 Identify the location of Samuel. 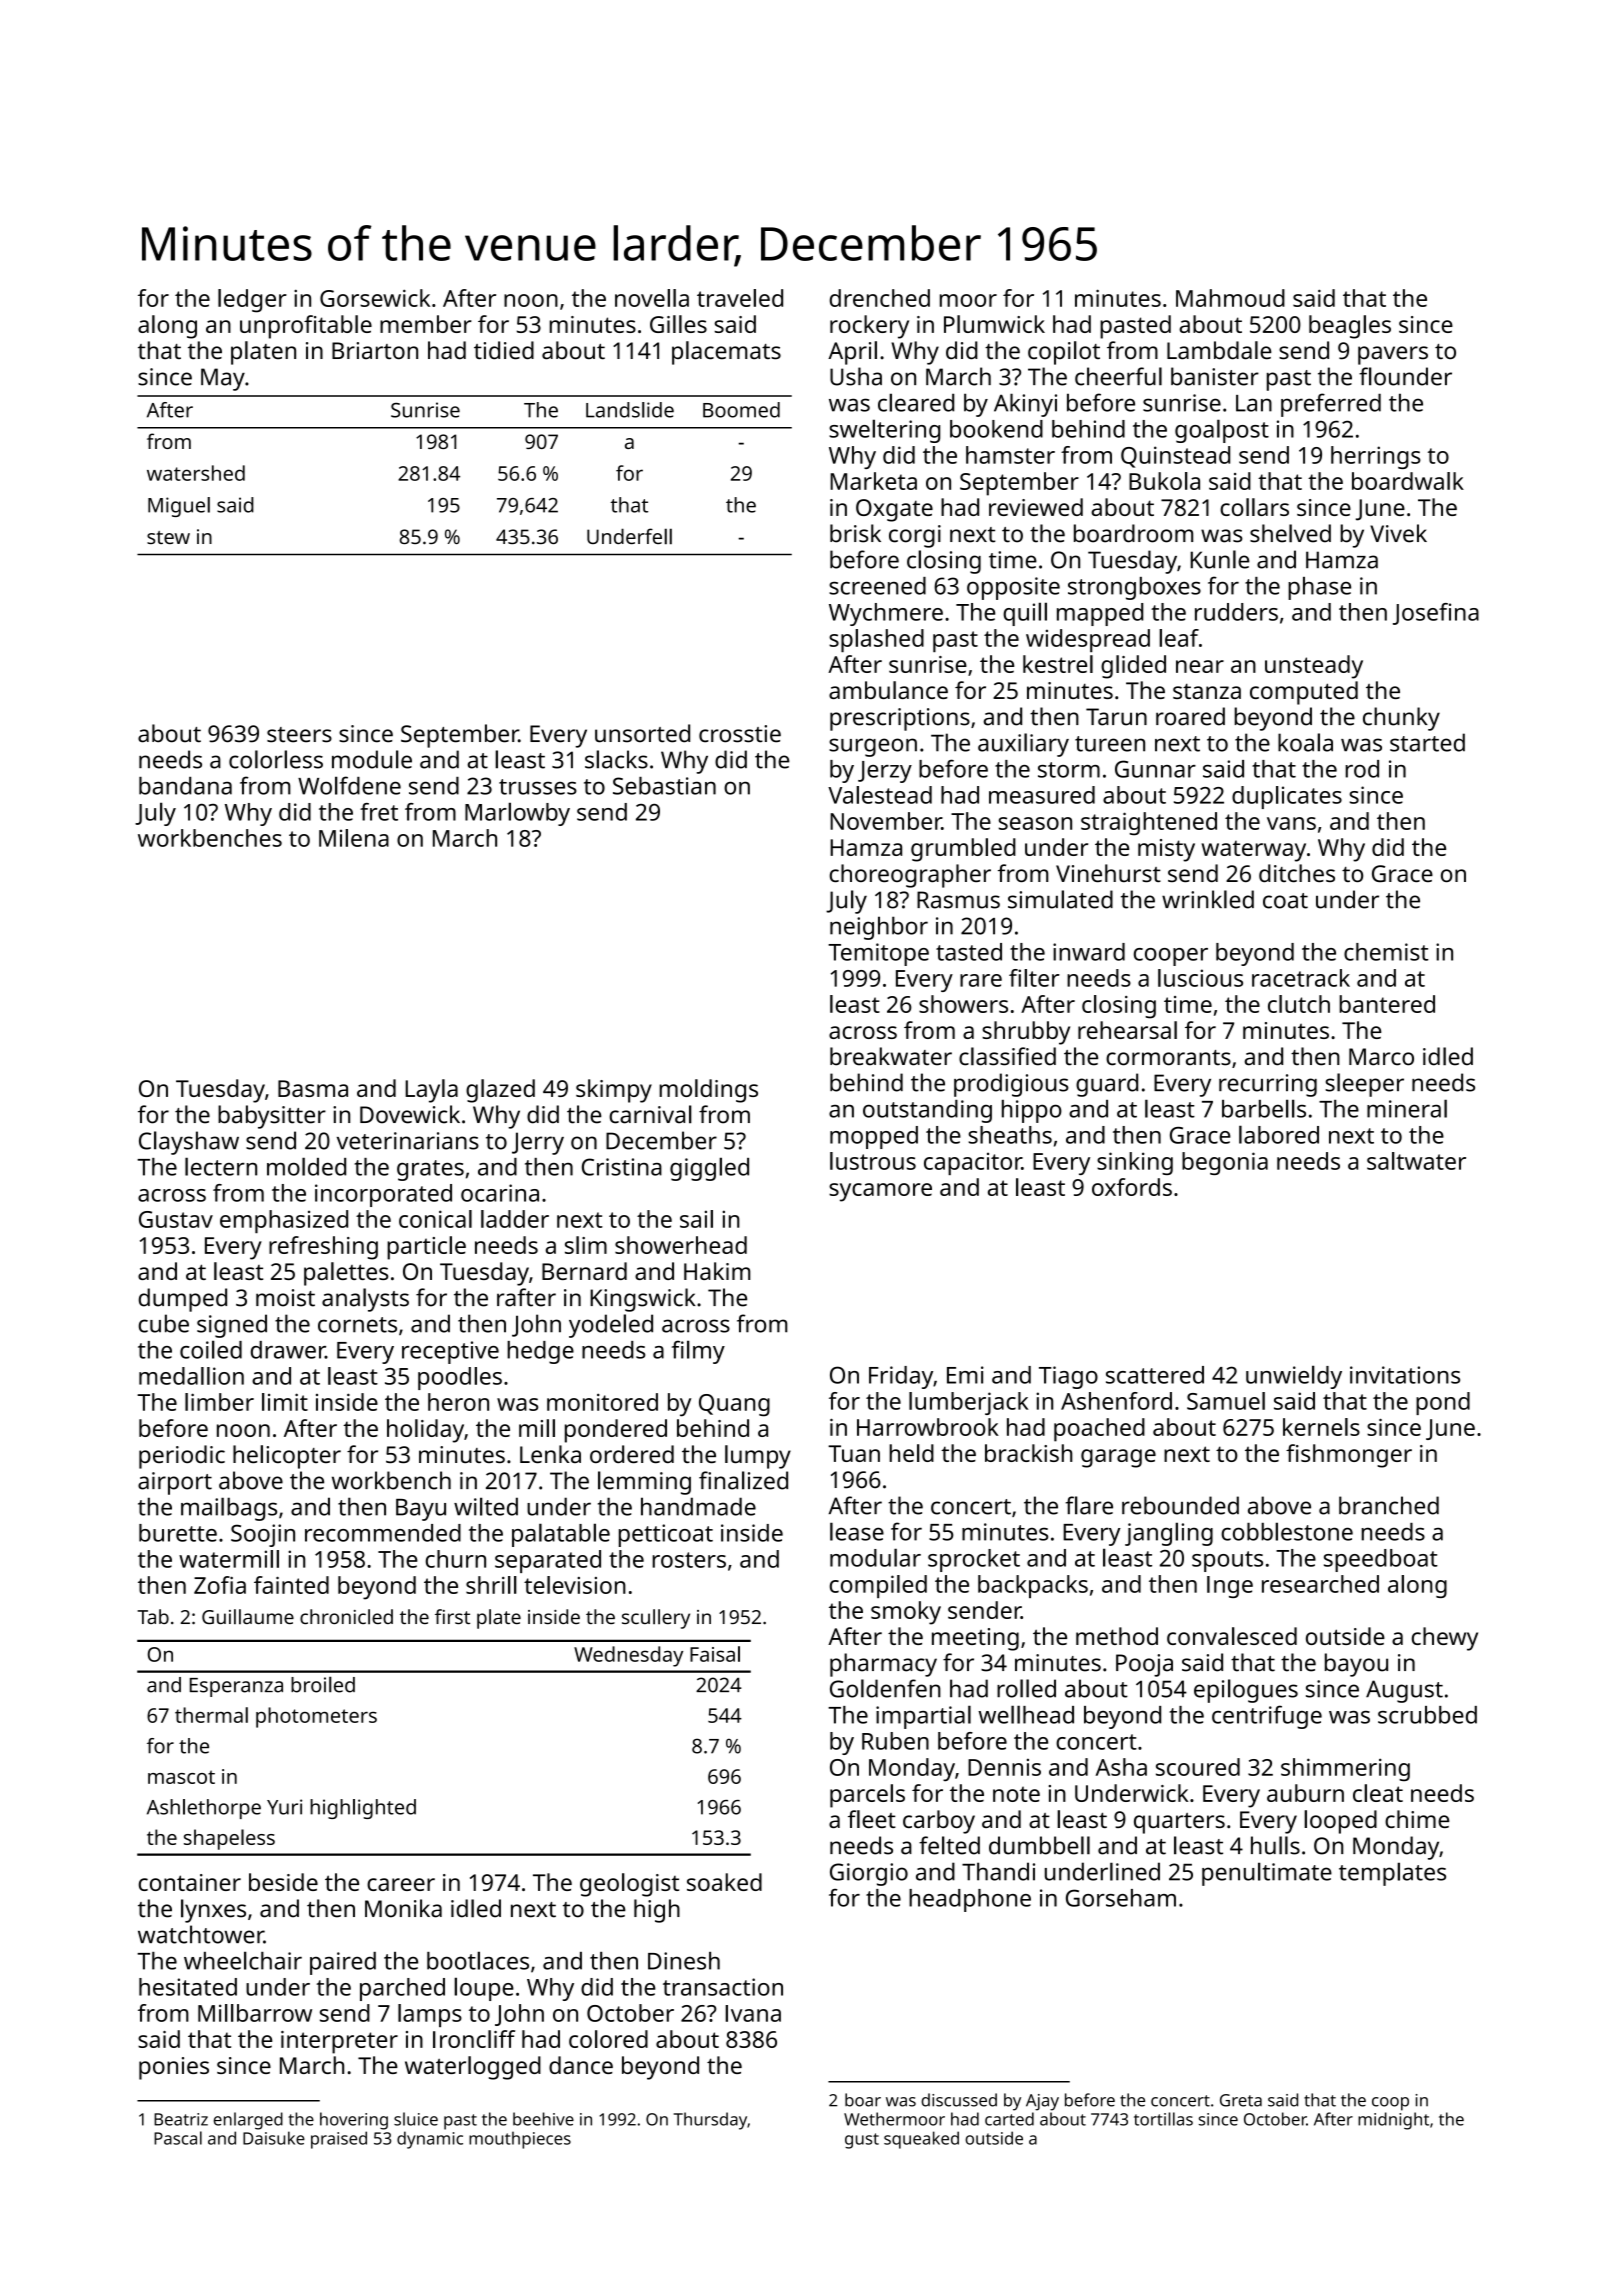
(1226, 1401).
